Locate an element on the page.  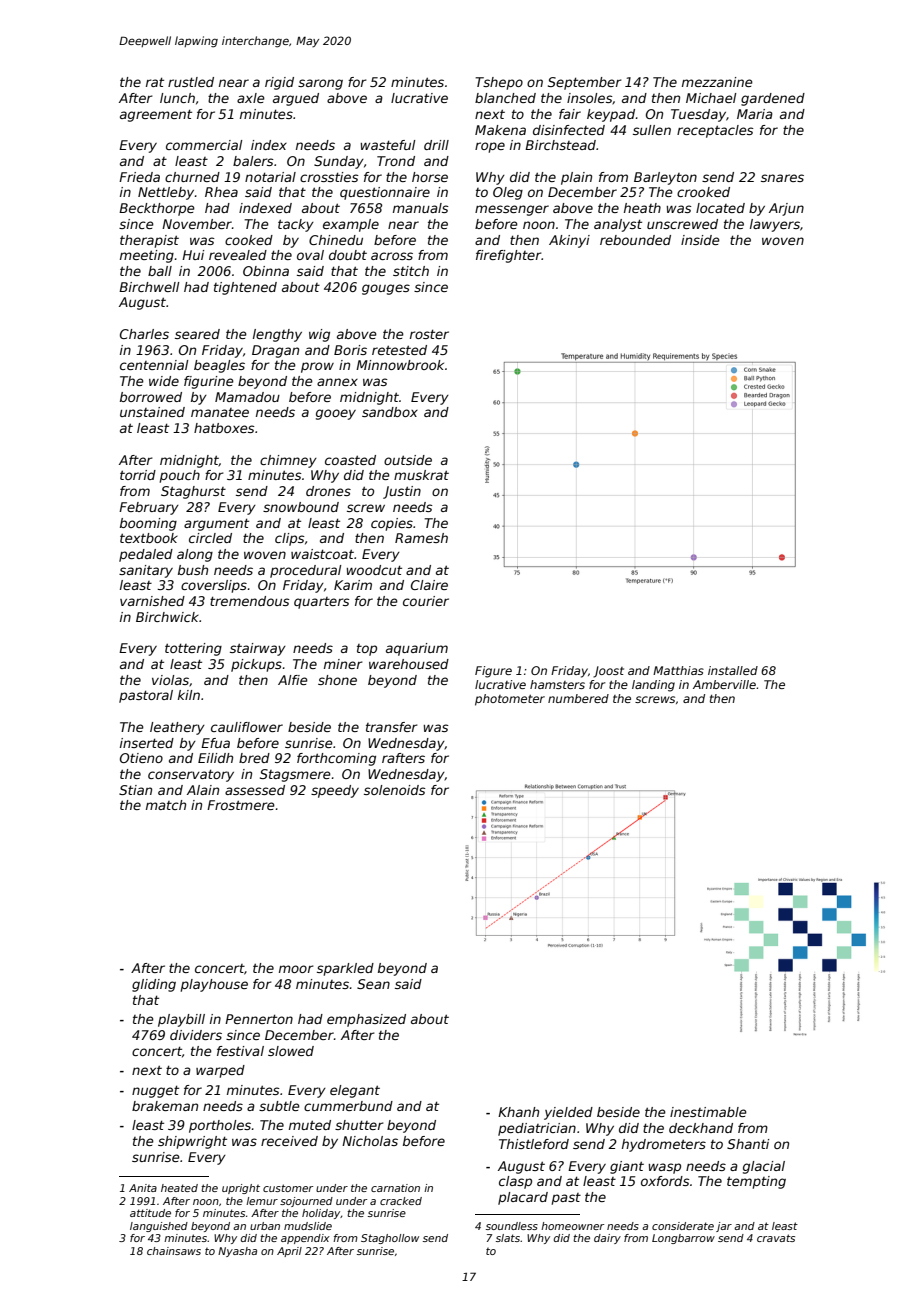
lunch is located at coordinates (177, 98).
